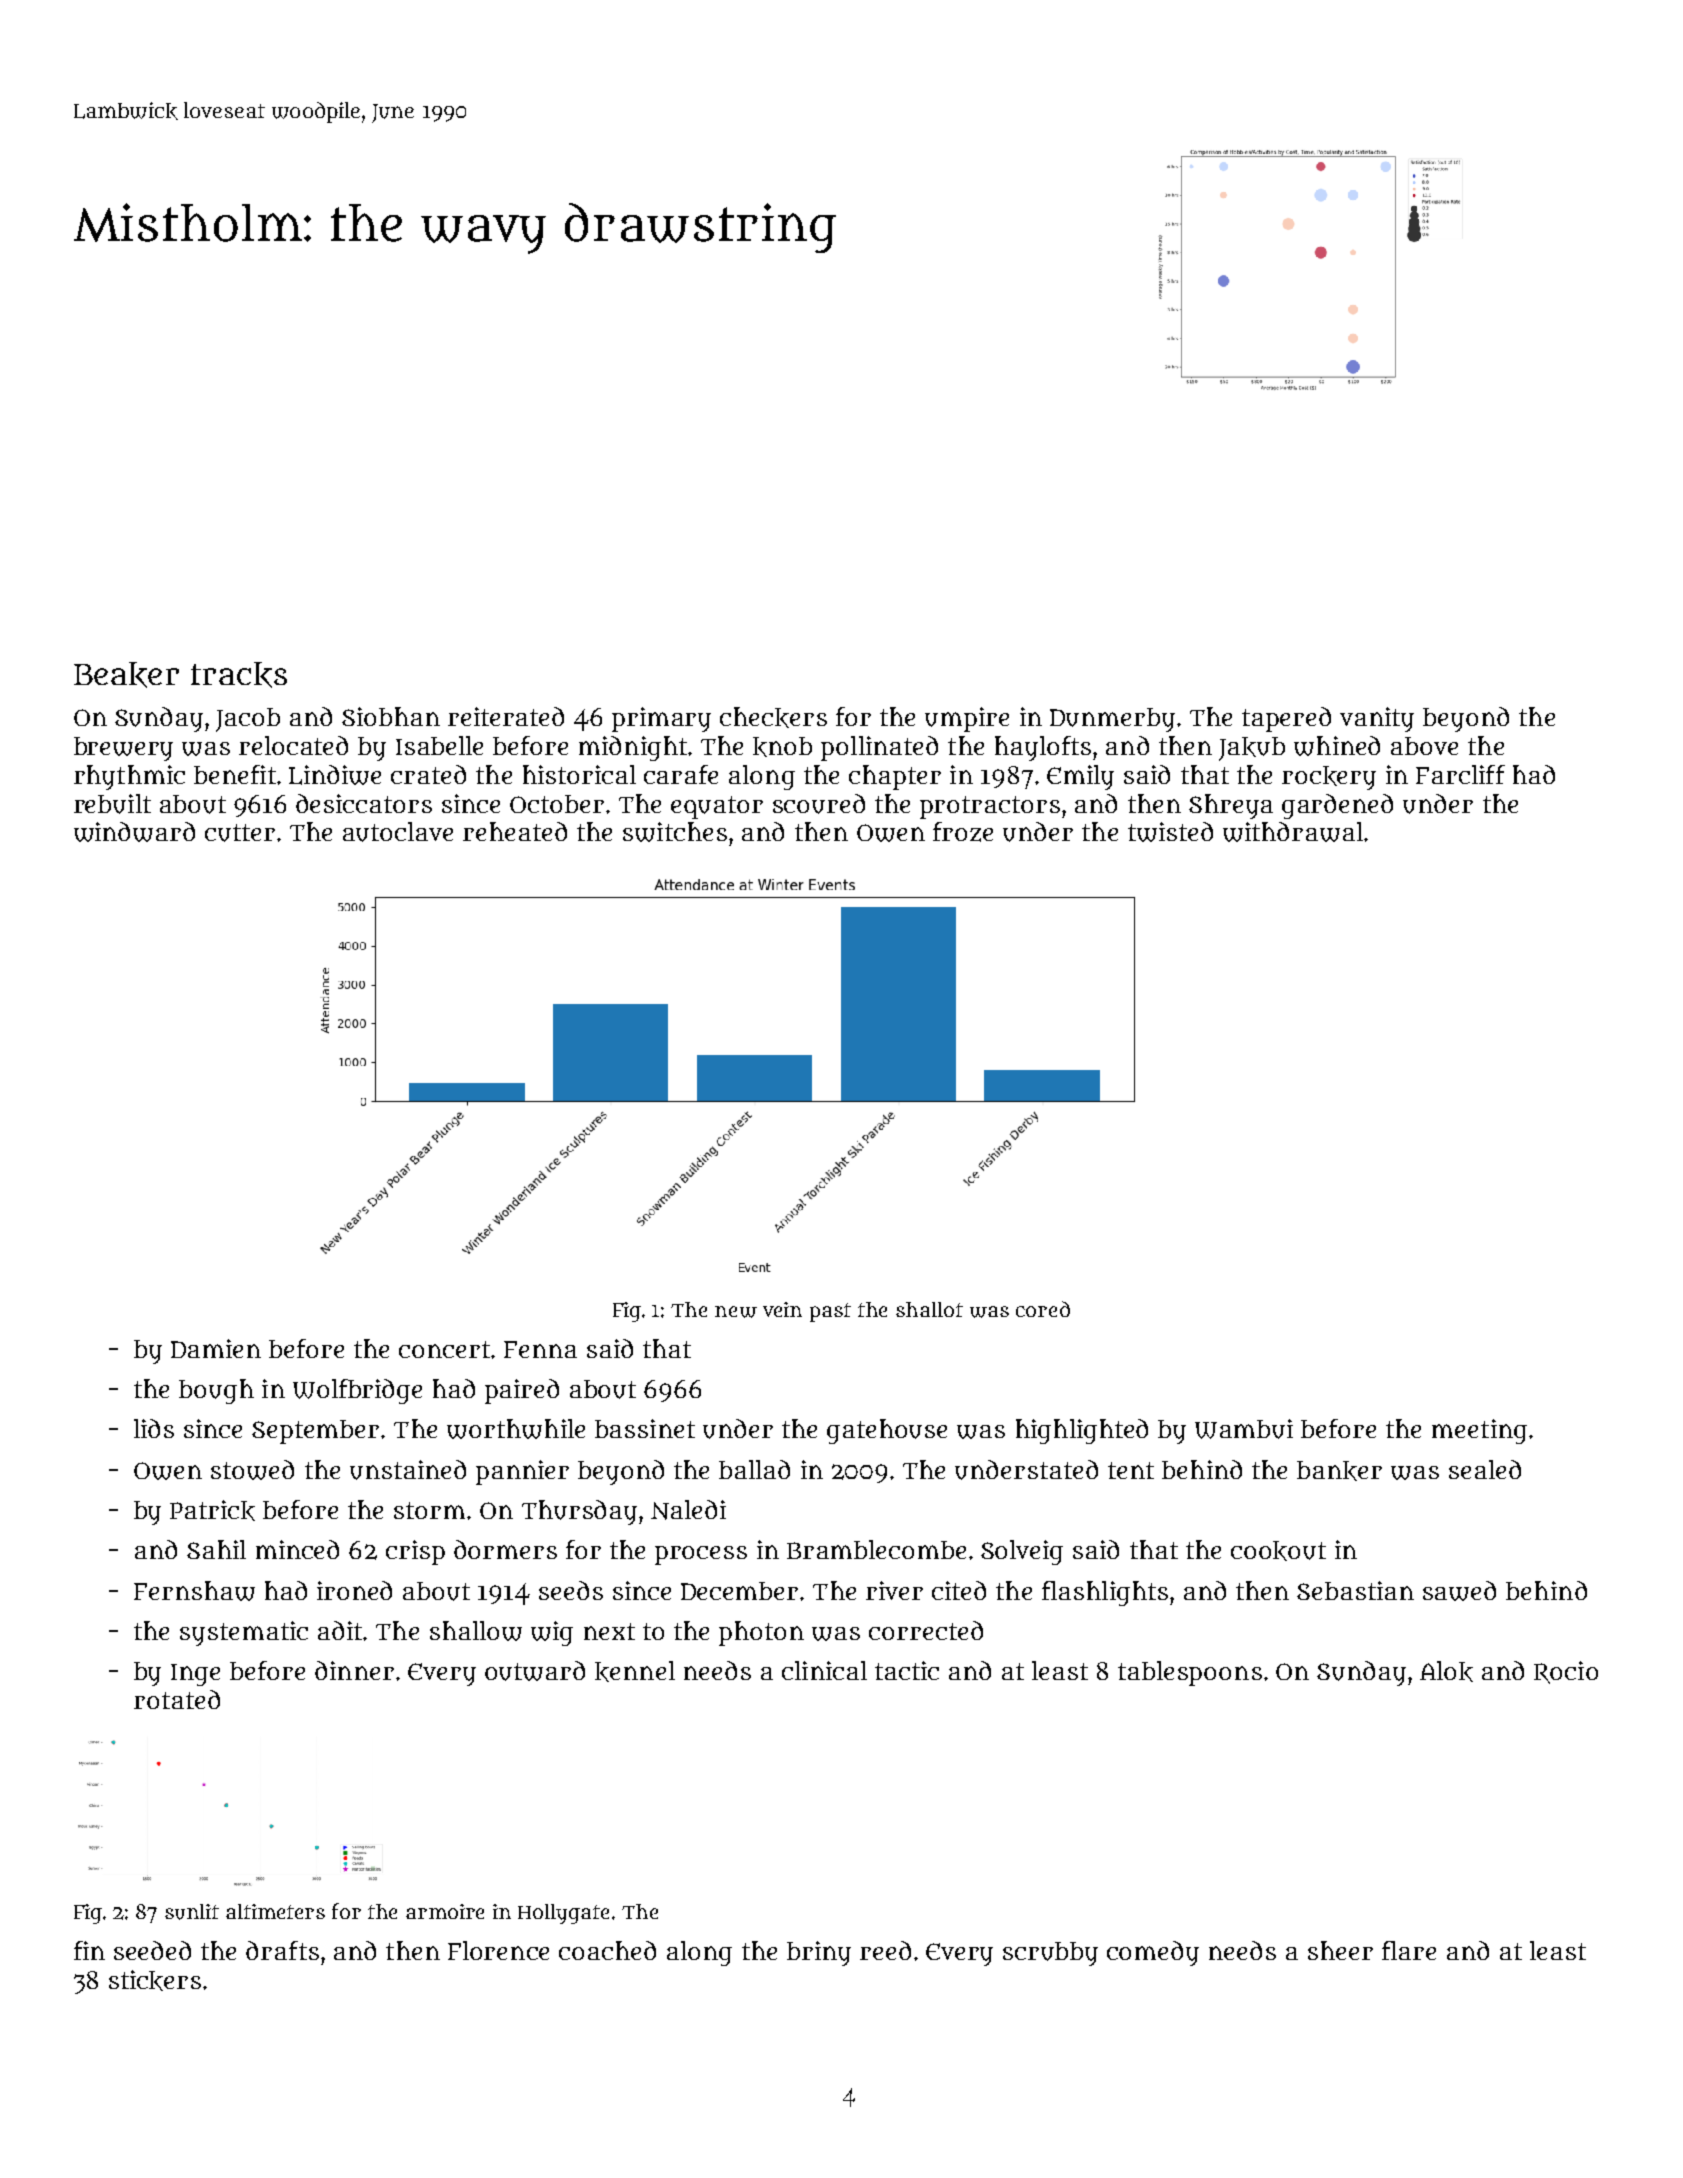 This screenshot has width=1683, height=2178. I want to click on fin, so click(89, 1950).
